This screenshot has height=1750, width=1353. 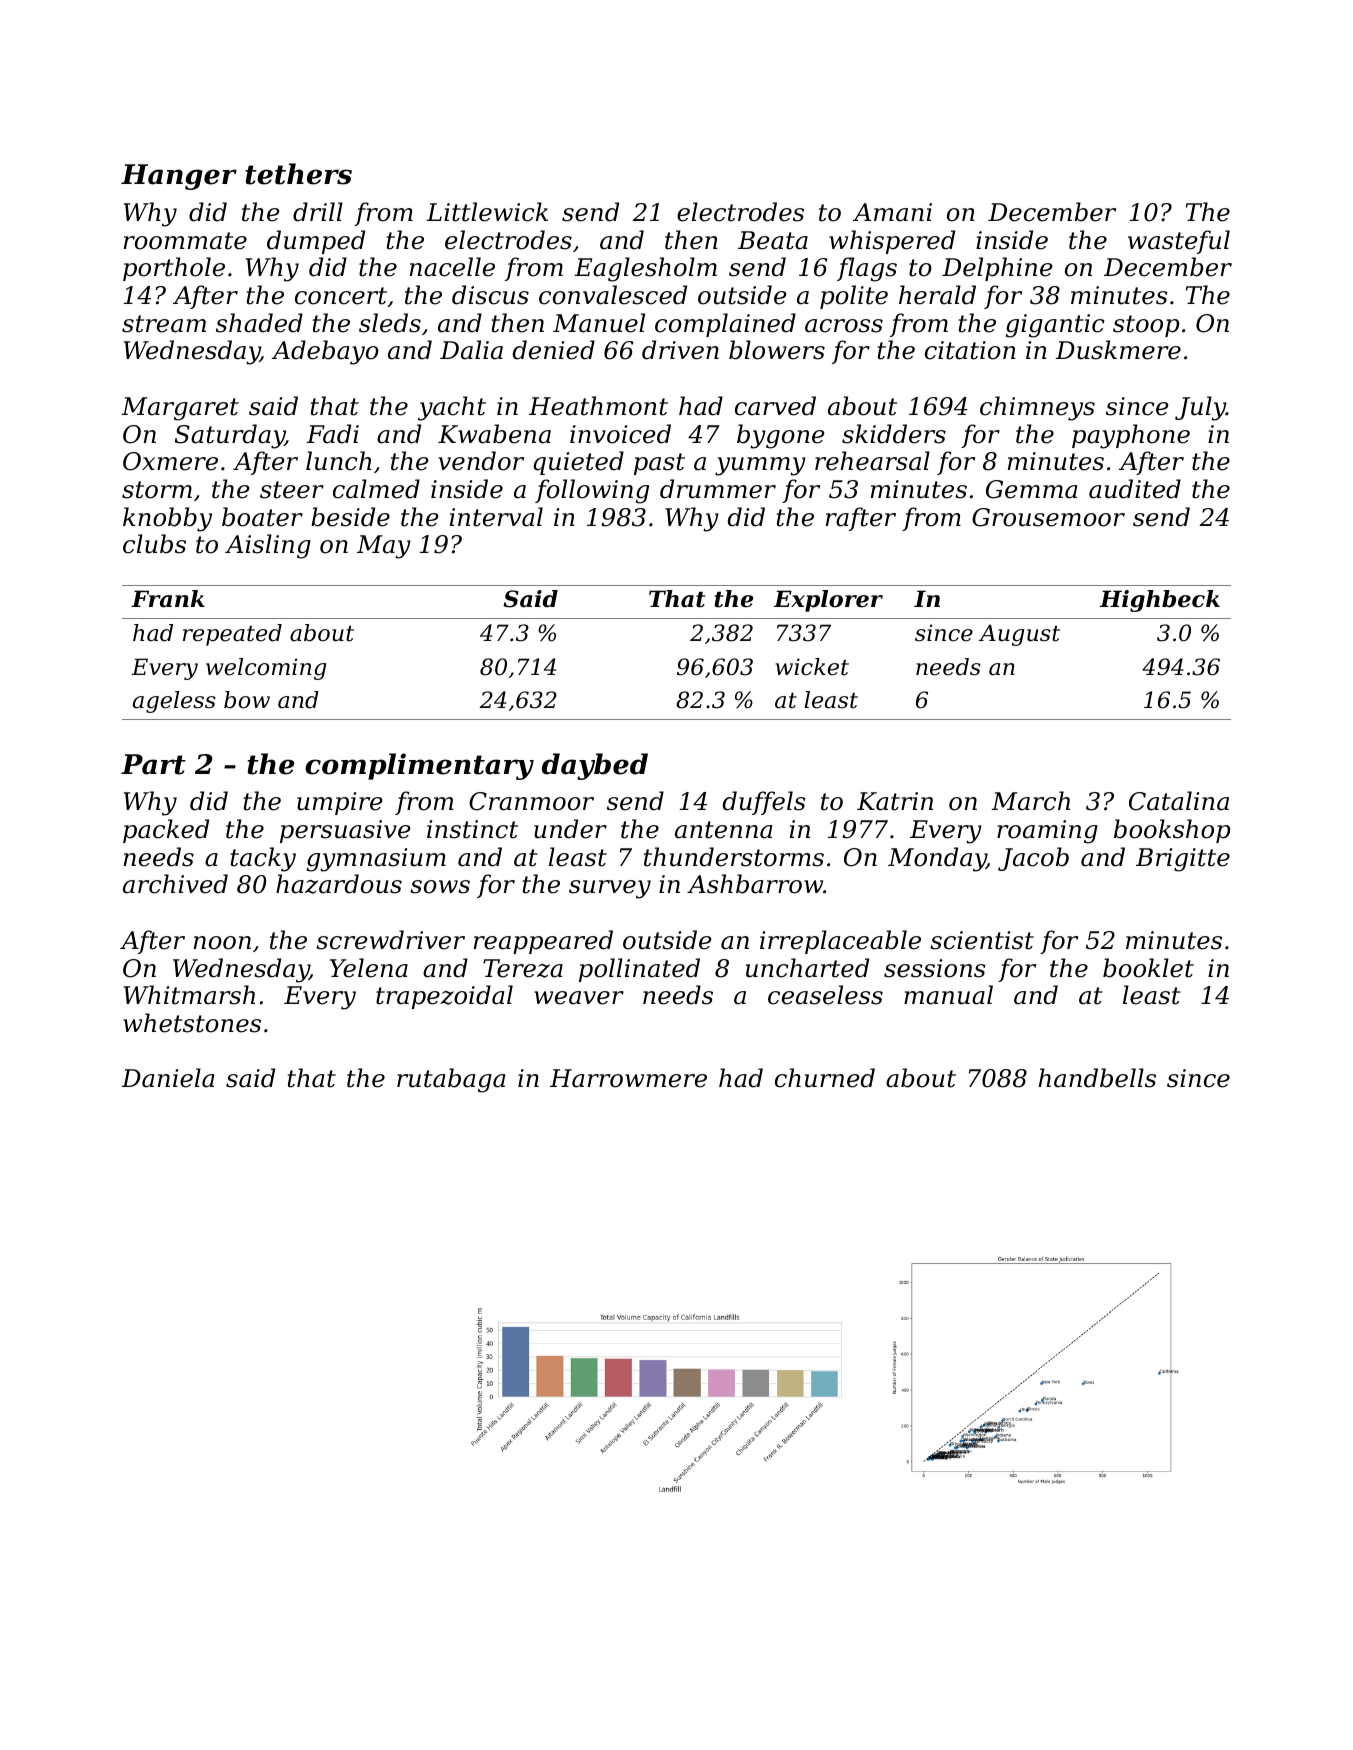 What do you see at coordinates (854, 297) in the screenshot?
I see `polite` at bounding box center [854, 297].
